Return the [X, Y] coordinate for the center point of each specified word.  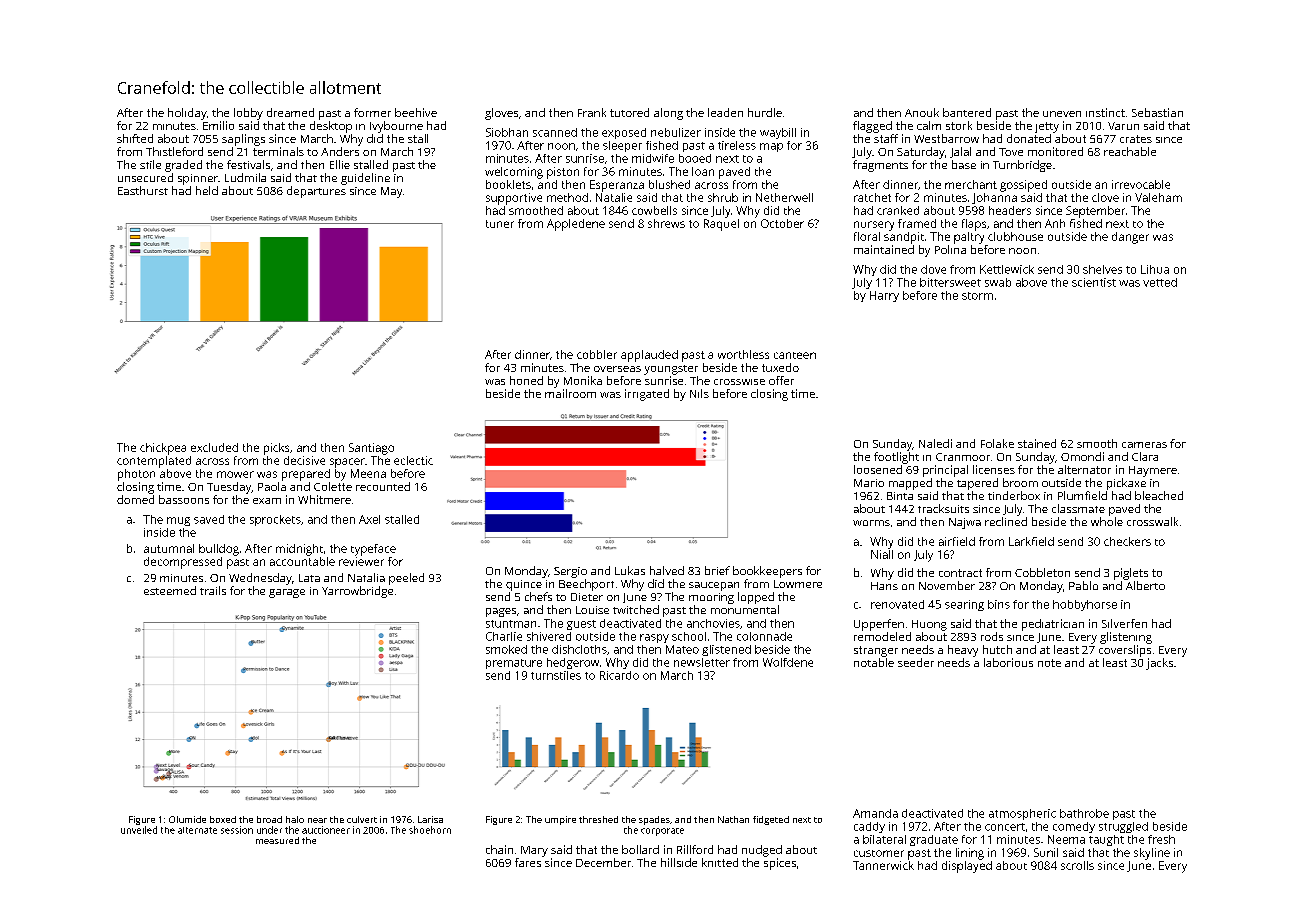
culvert [362, 819]
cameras [1144, 445]
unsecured [145, 177]
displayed [967, 867]
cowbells [654, 210]
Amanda [875, 813]
